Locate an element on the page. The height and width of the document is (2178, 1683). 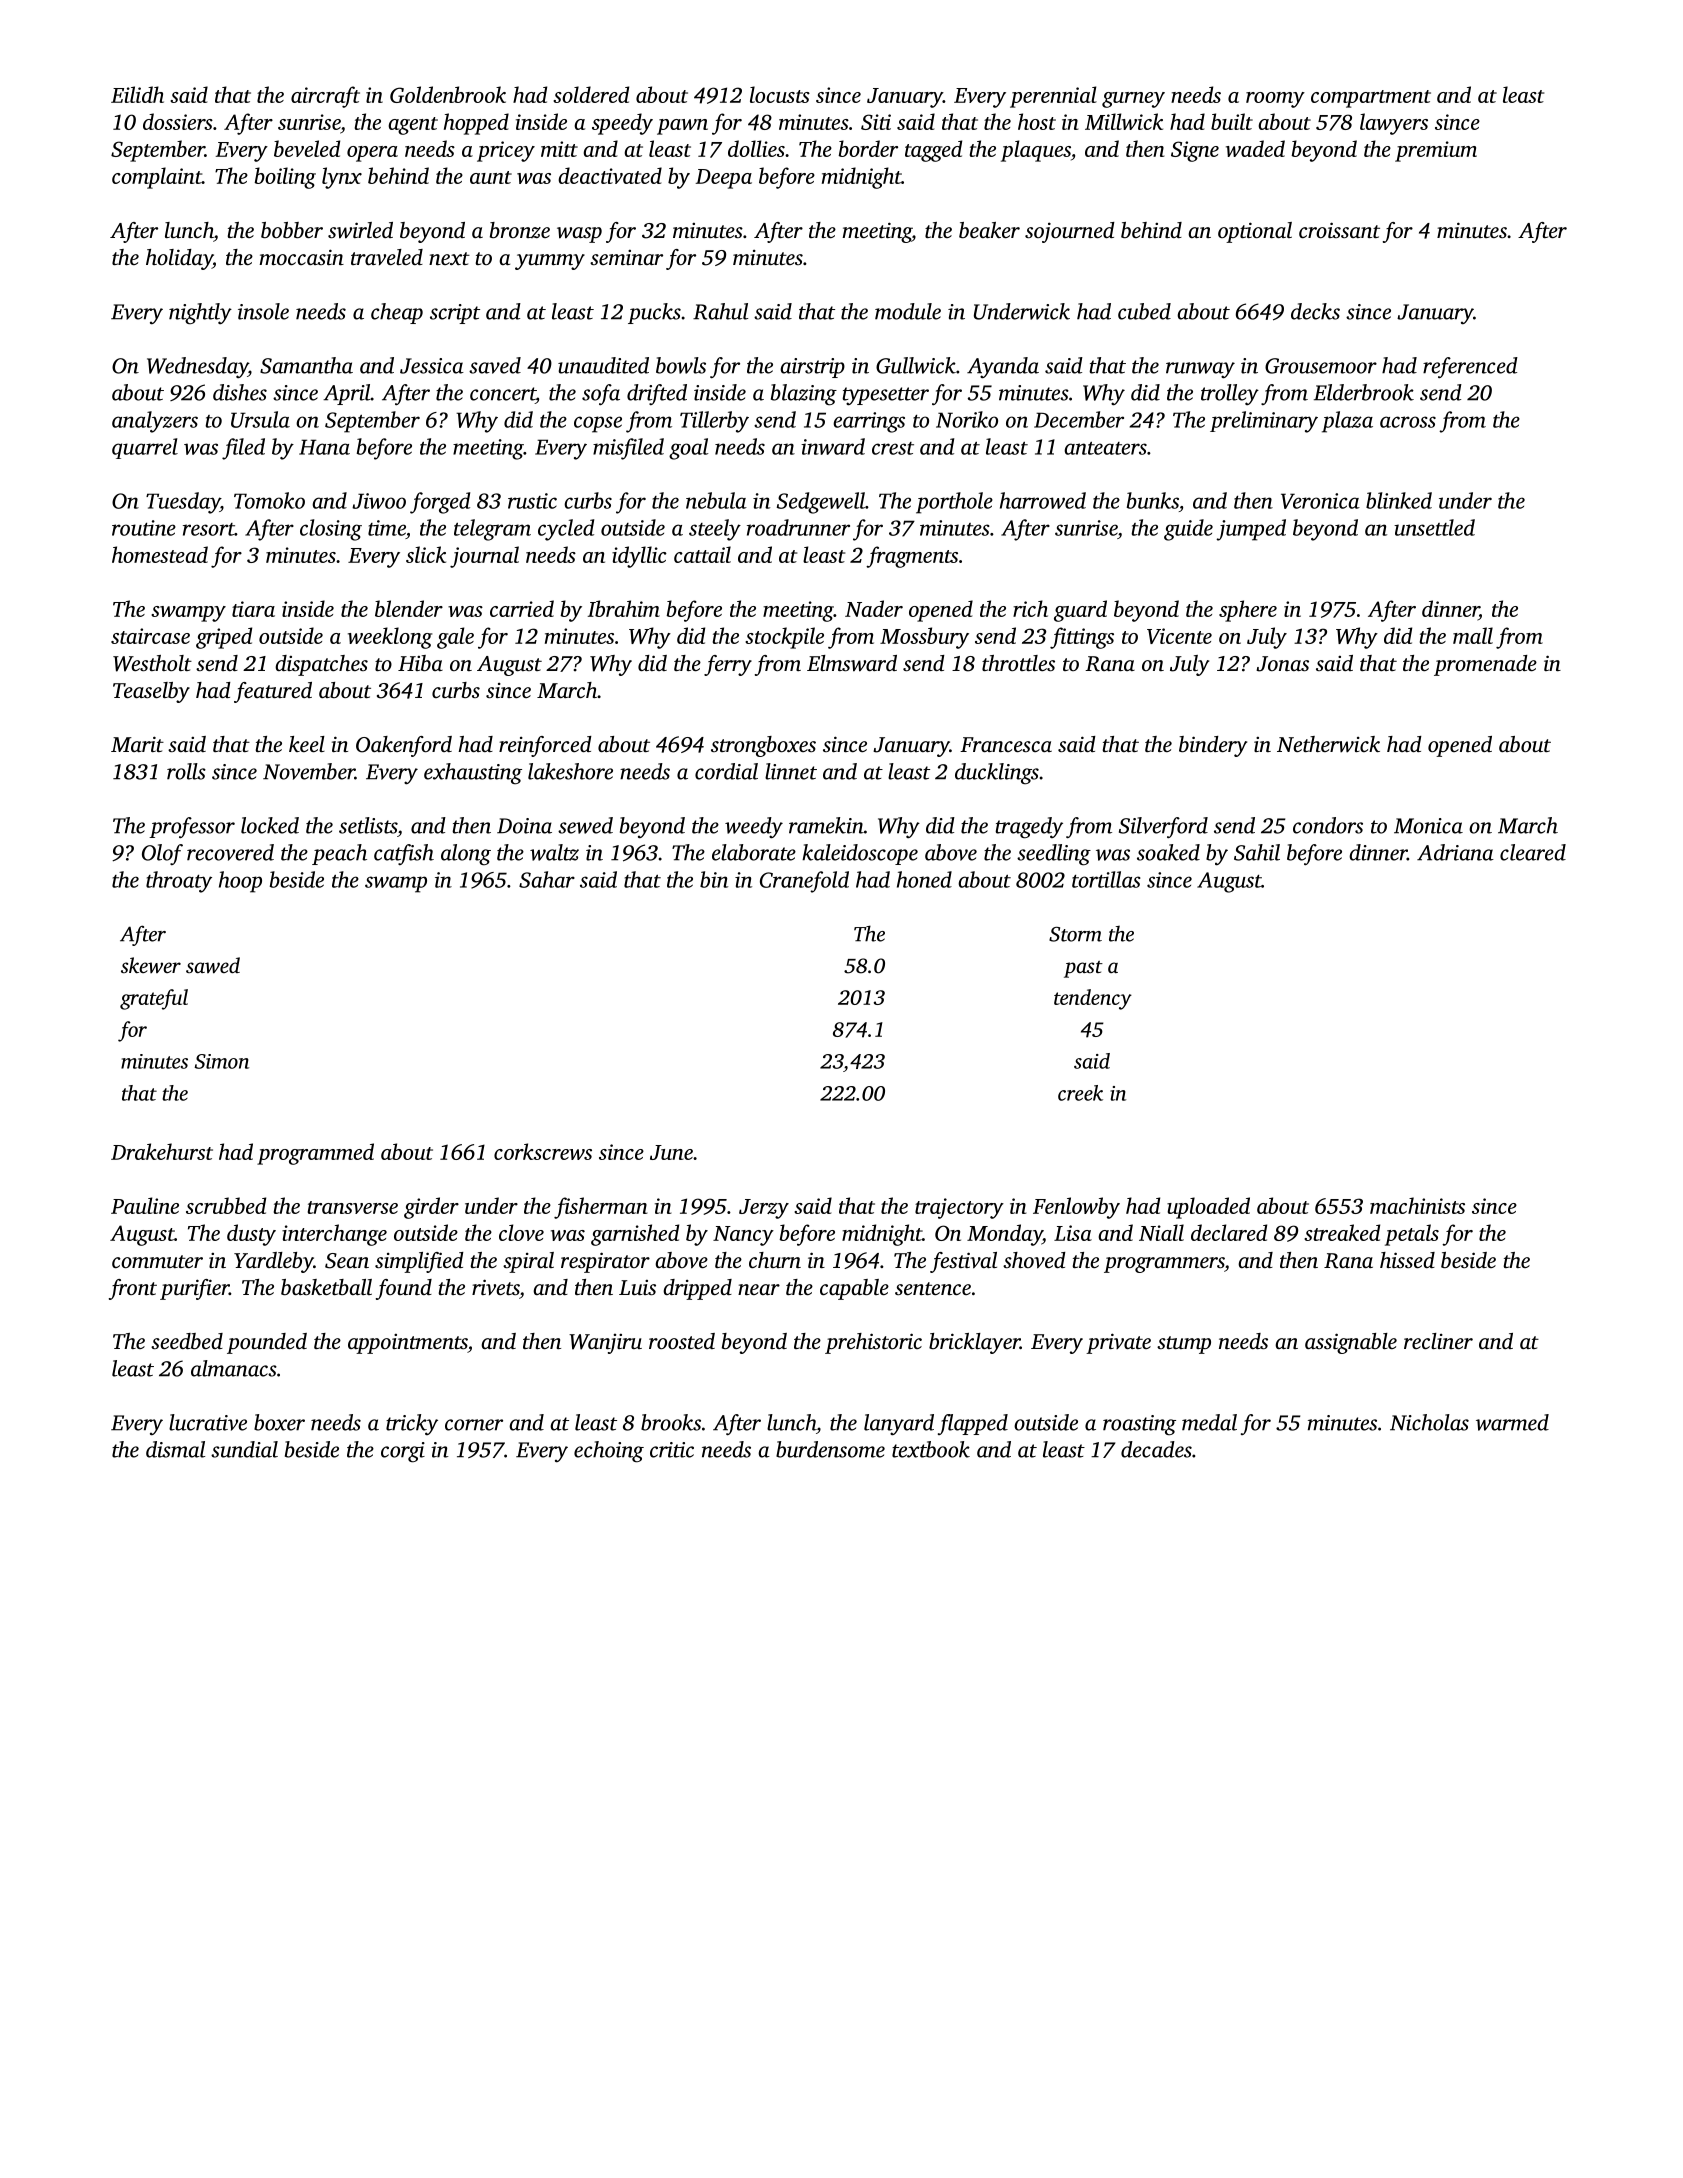
perennial is located at coordinates (1053, 97).
